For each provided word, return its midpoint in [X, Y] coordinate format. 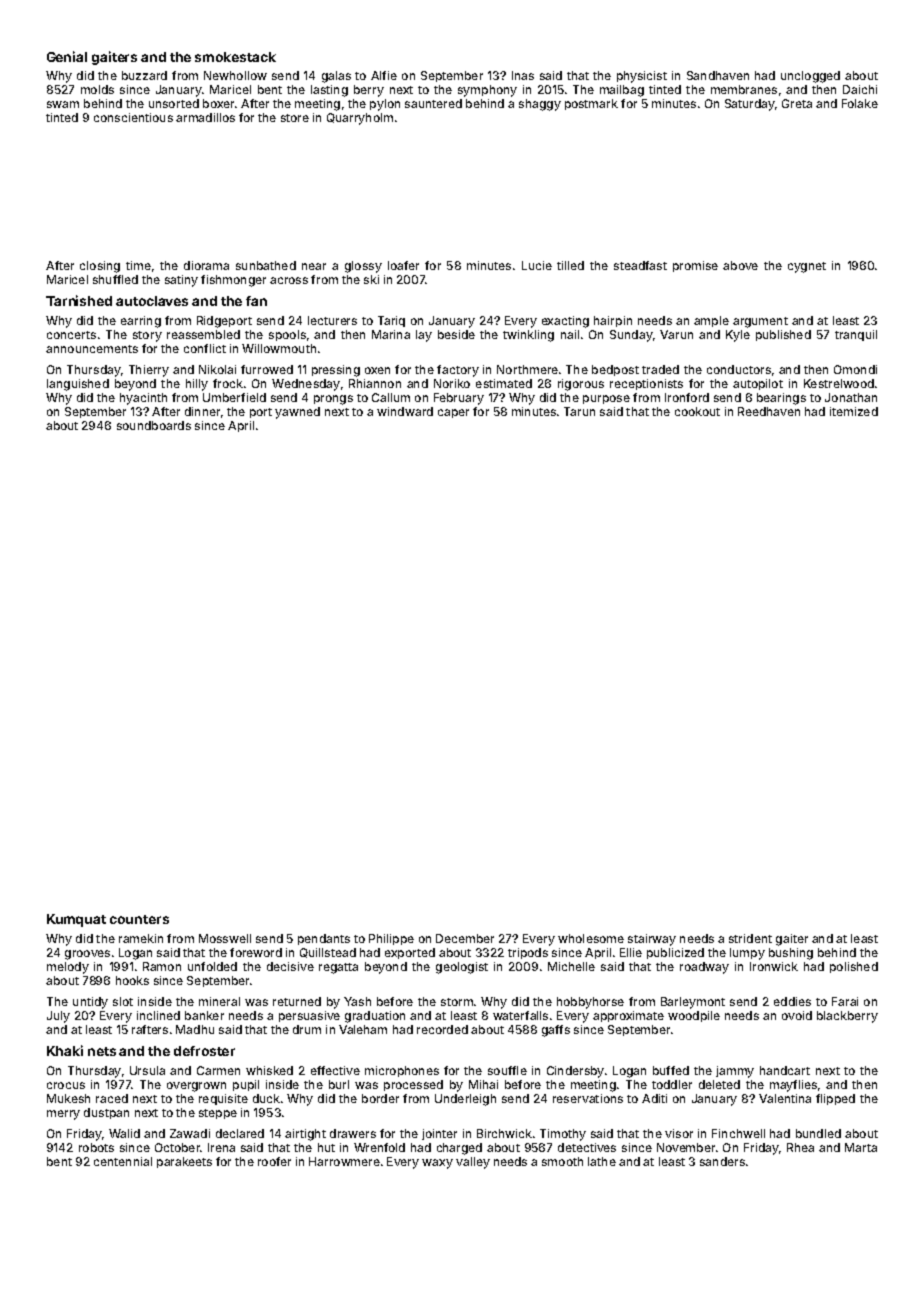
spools [287, 335]
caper [453, 413]
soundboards [154, 425]
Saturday [750, 105]
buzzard [144, 75]
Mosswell [225, 938]
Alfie [384, 75]
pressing [336, 371]
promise [695, 266]
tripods [528, 953]
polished [854, 967]
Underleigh [465, 1100]
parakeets [184, 1162]
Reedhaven [769, 411]
